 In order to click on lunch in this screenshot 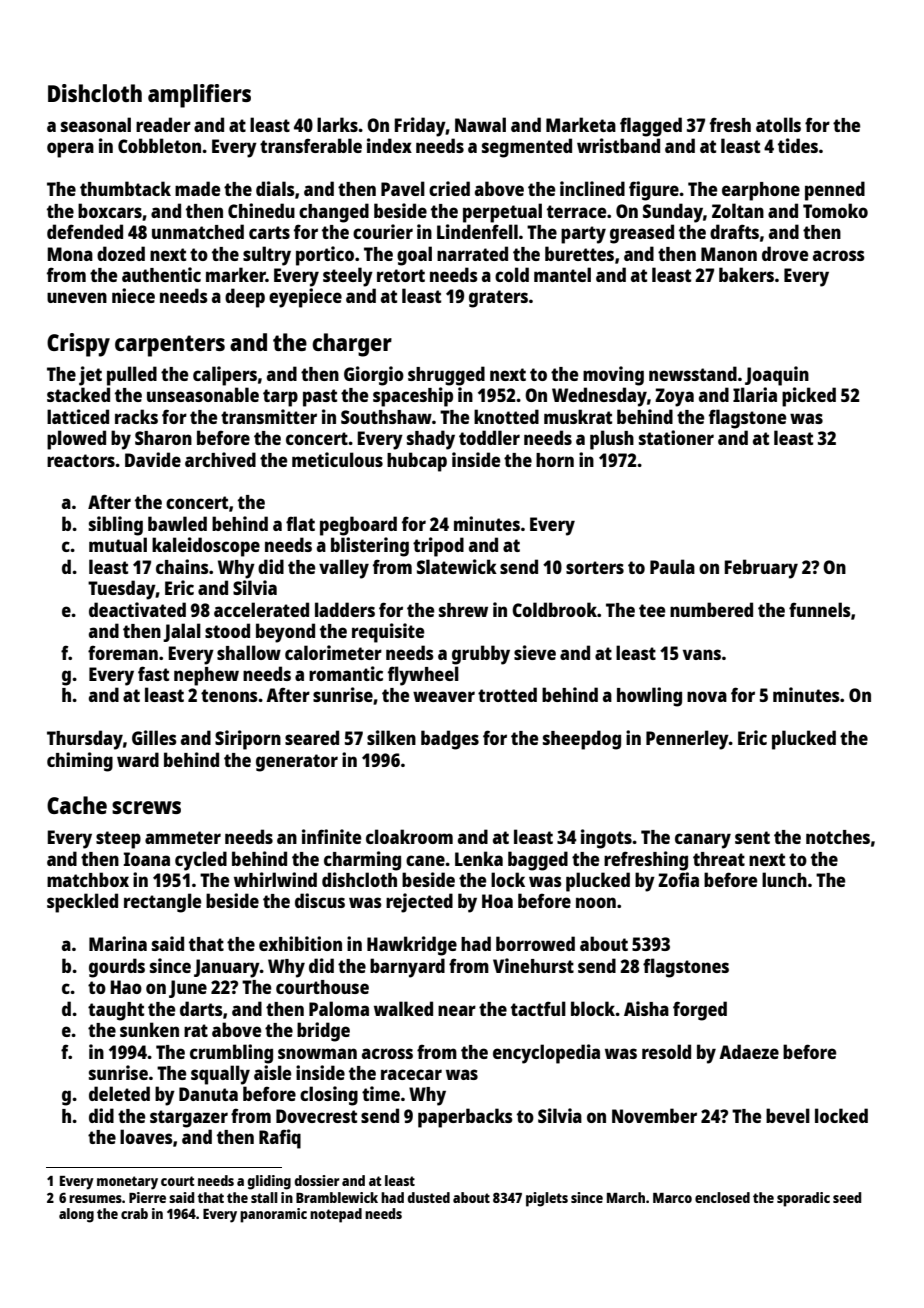, I will do `click(784, 879)`.
